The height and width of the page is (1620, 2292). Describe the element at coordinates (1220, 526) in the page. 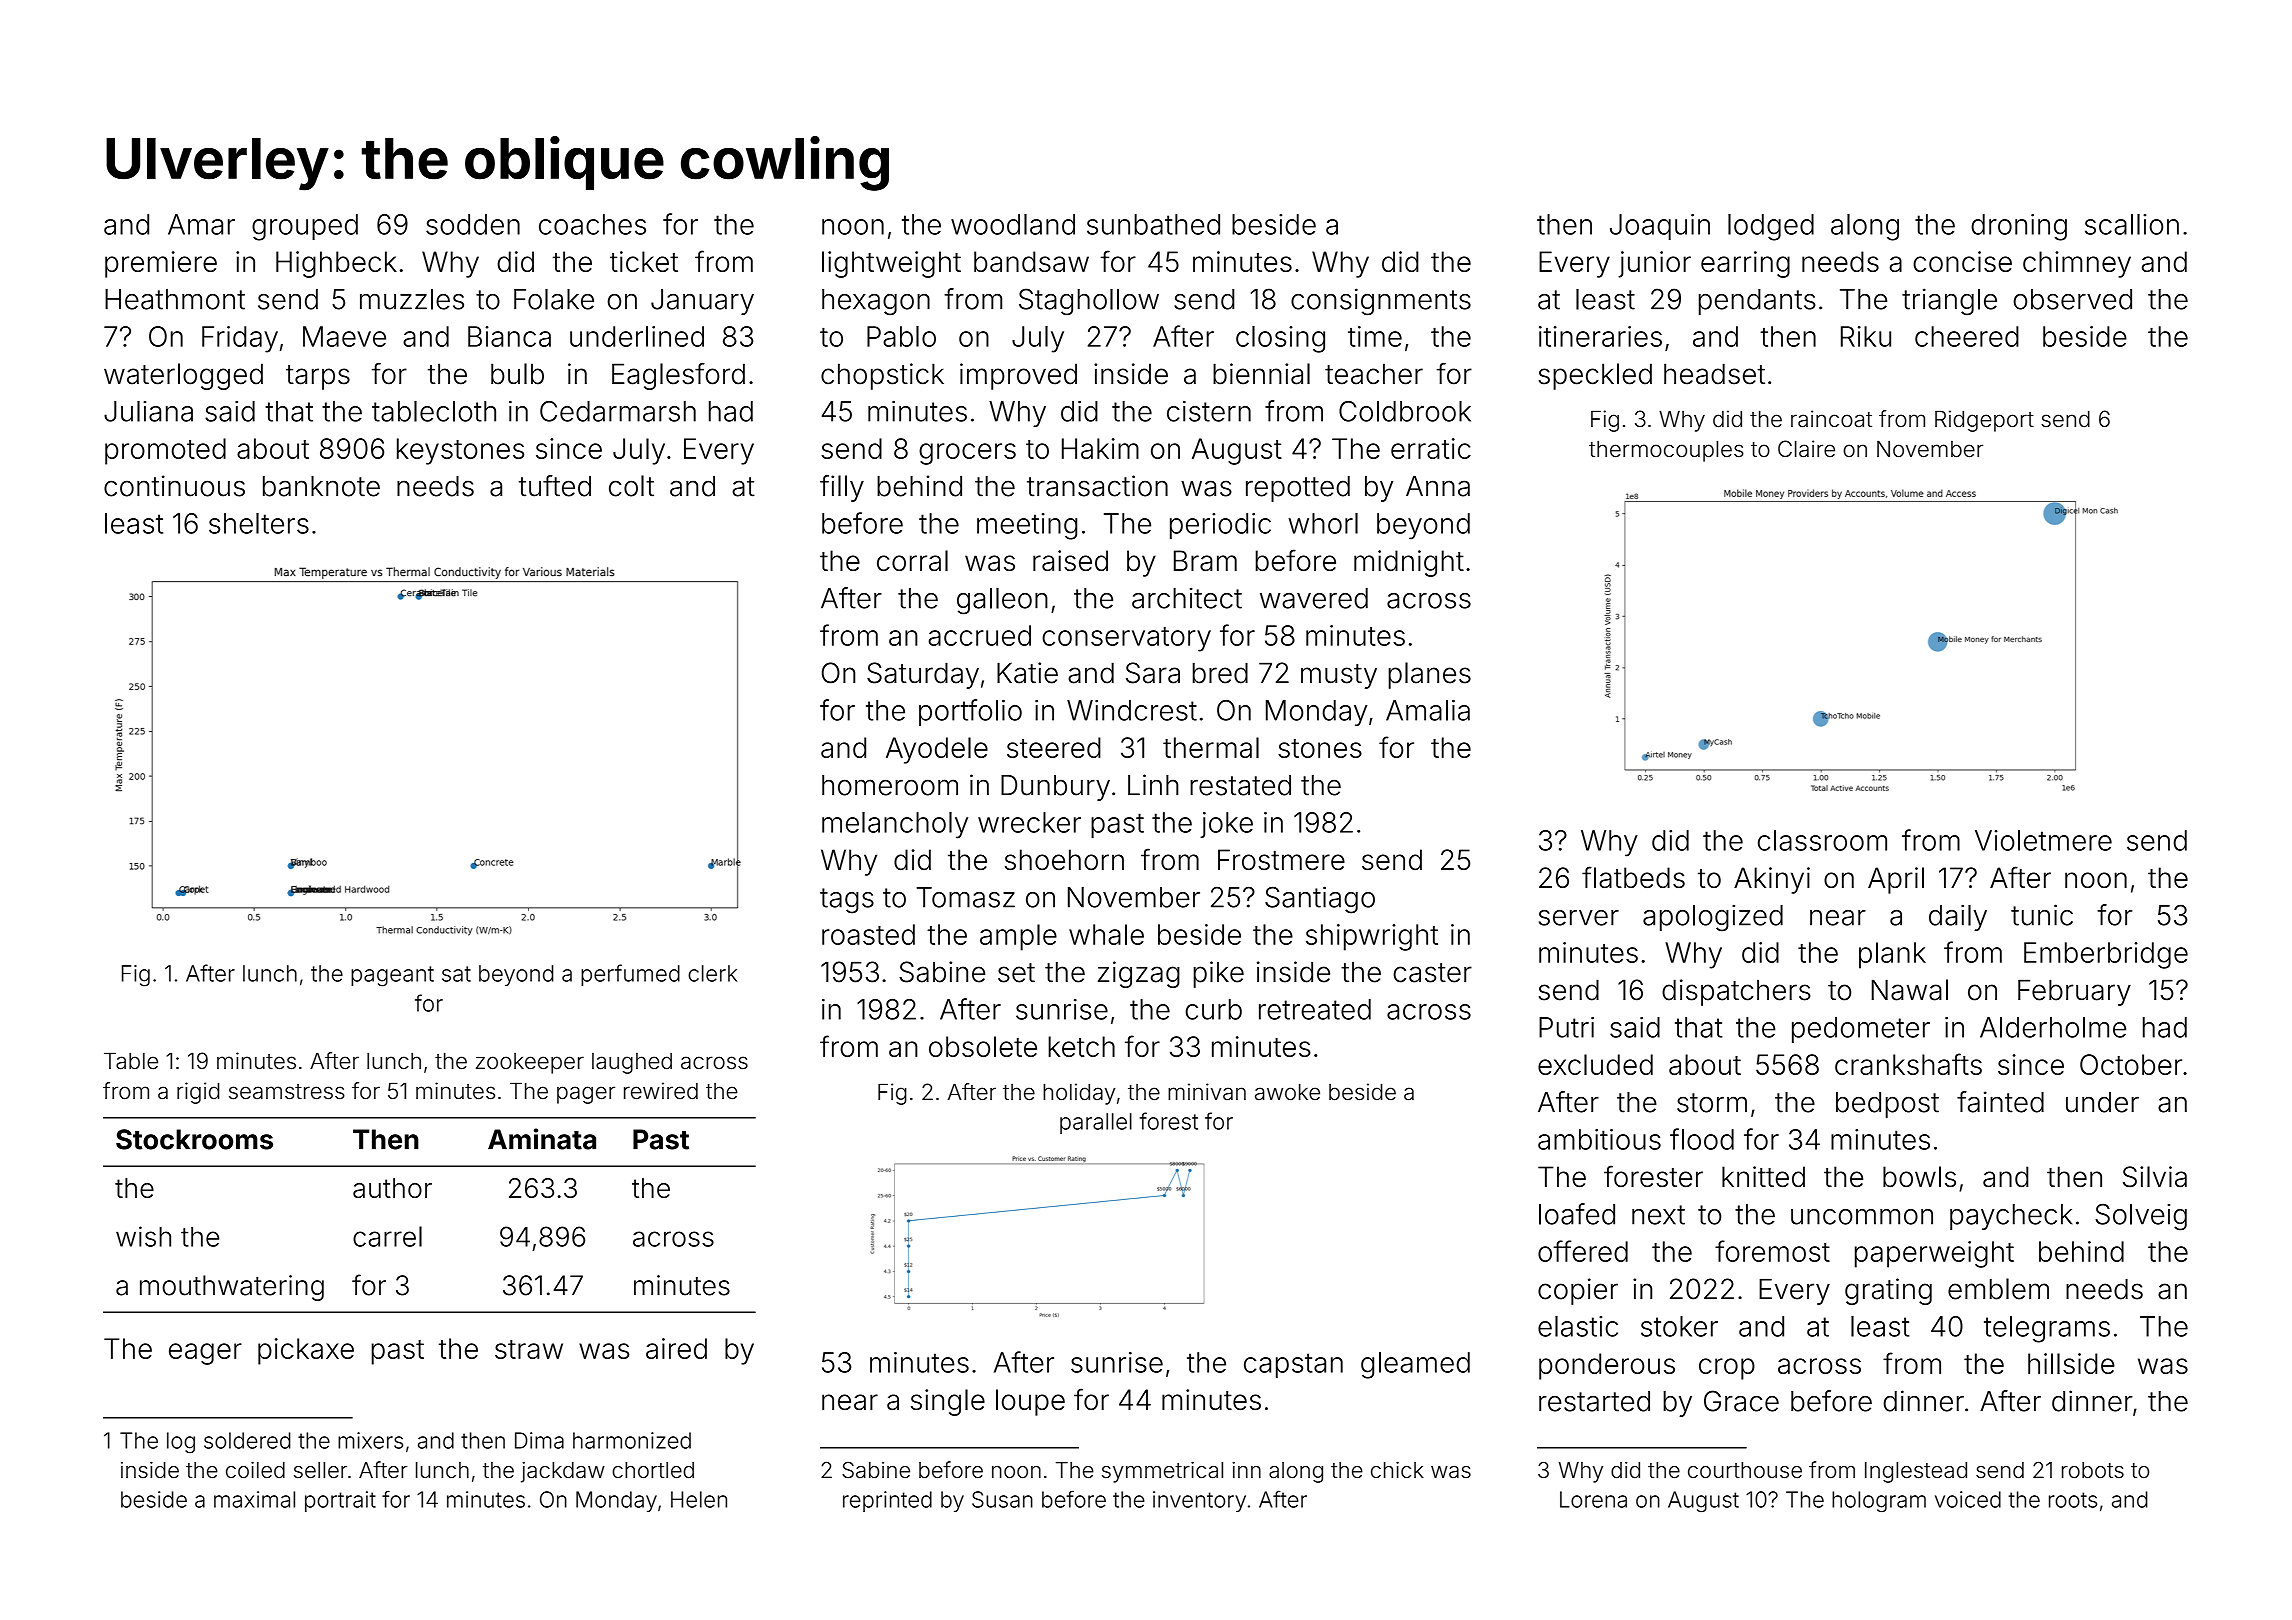

I see `periodic` at that location.
